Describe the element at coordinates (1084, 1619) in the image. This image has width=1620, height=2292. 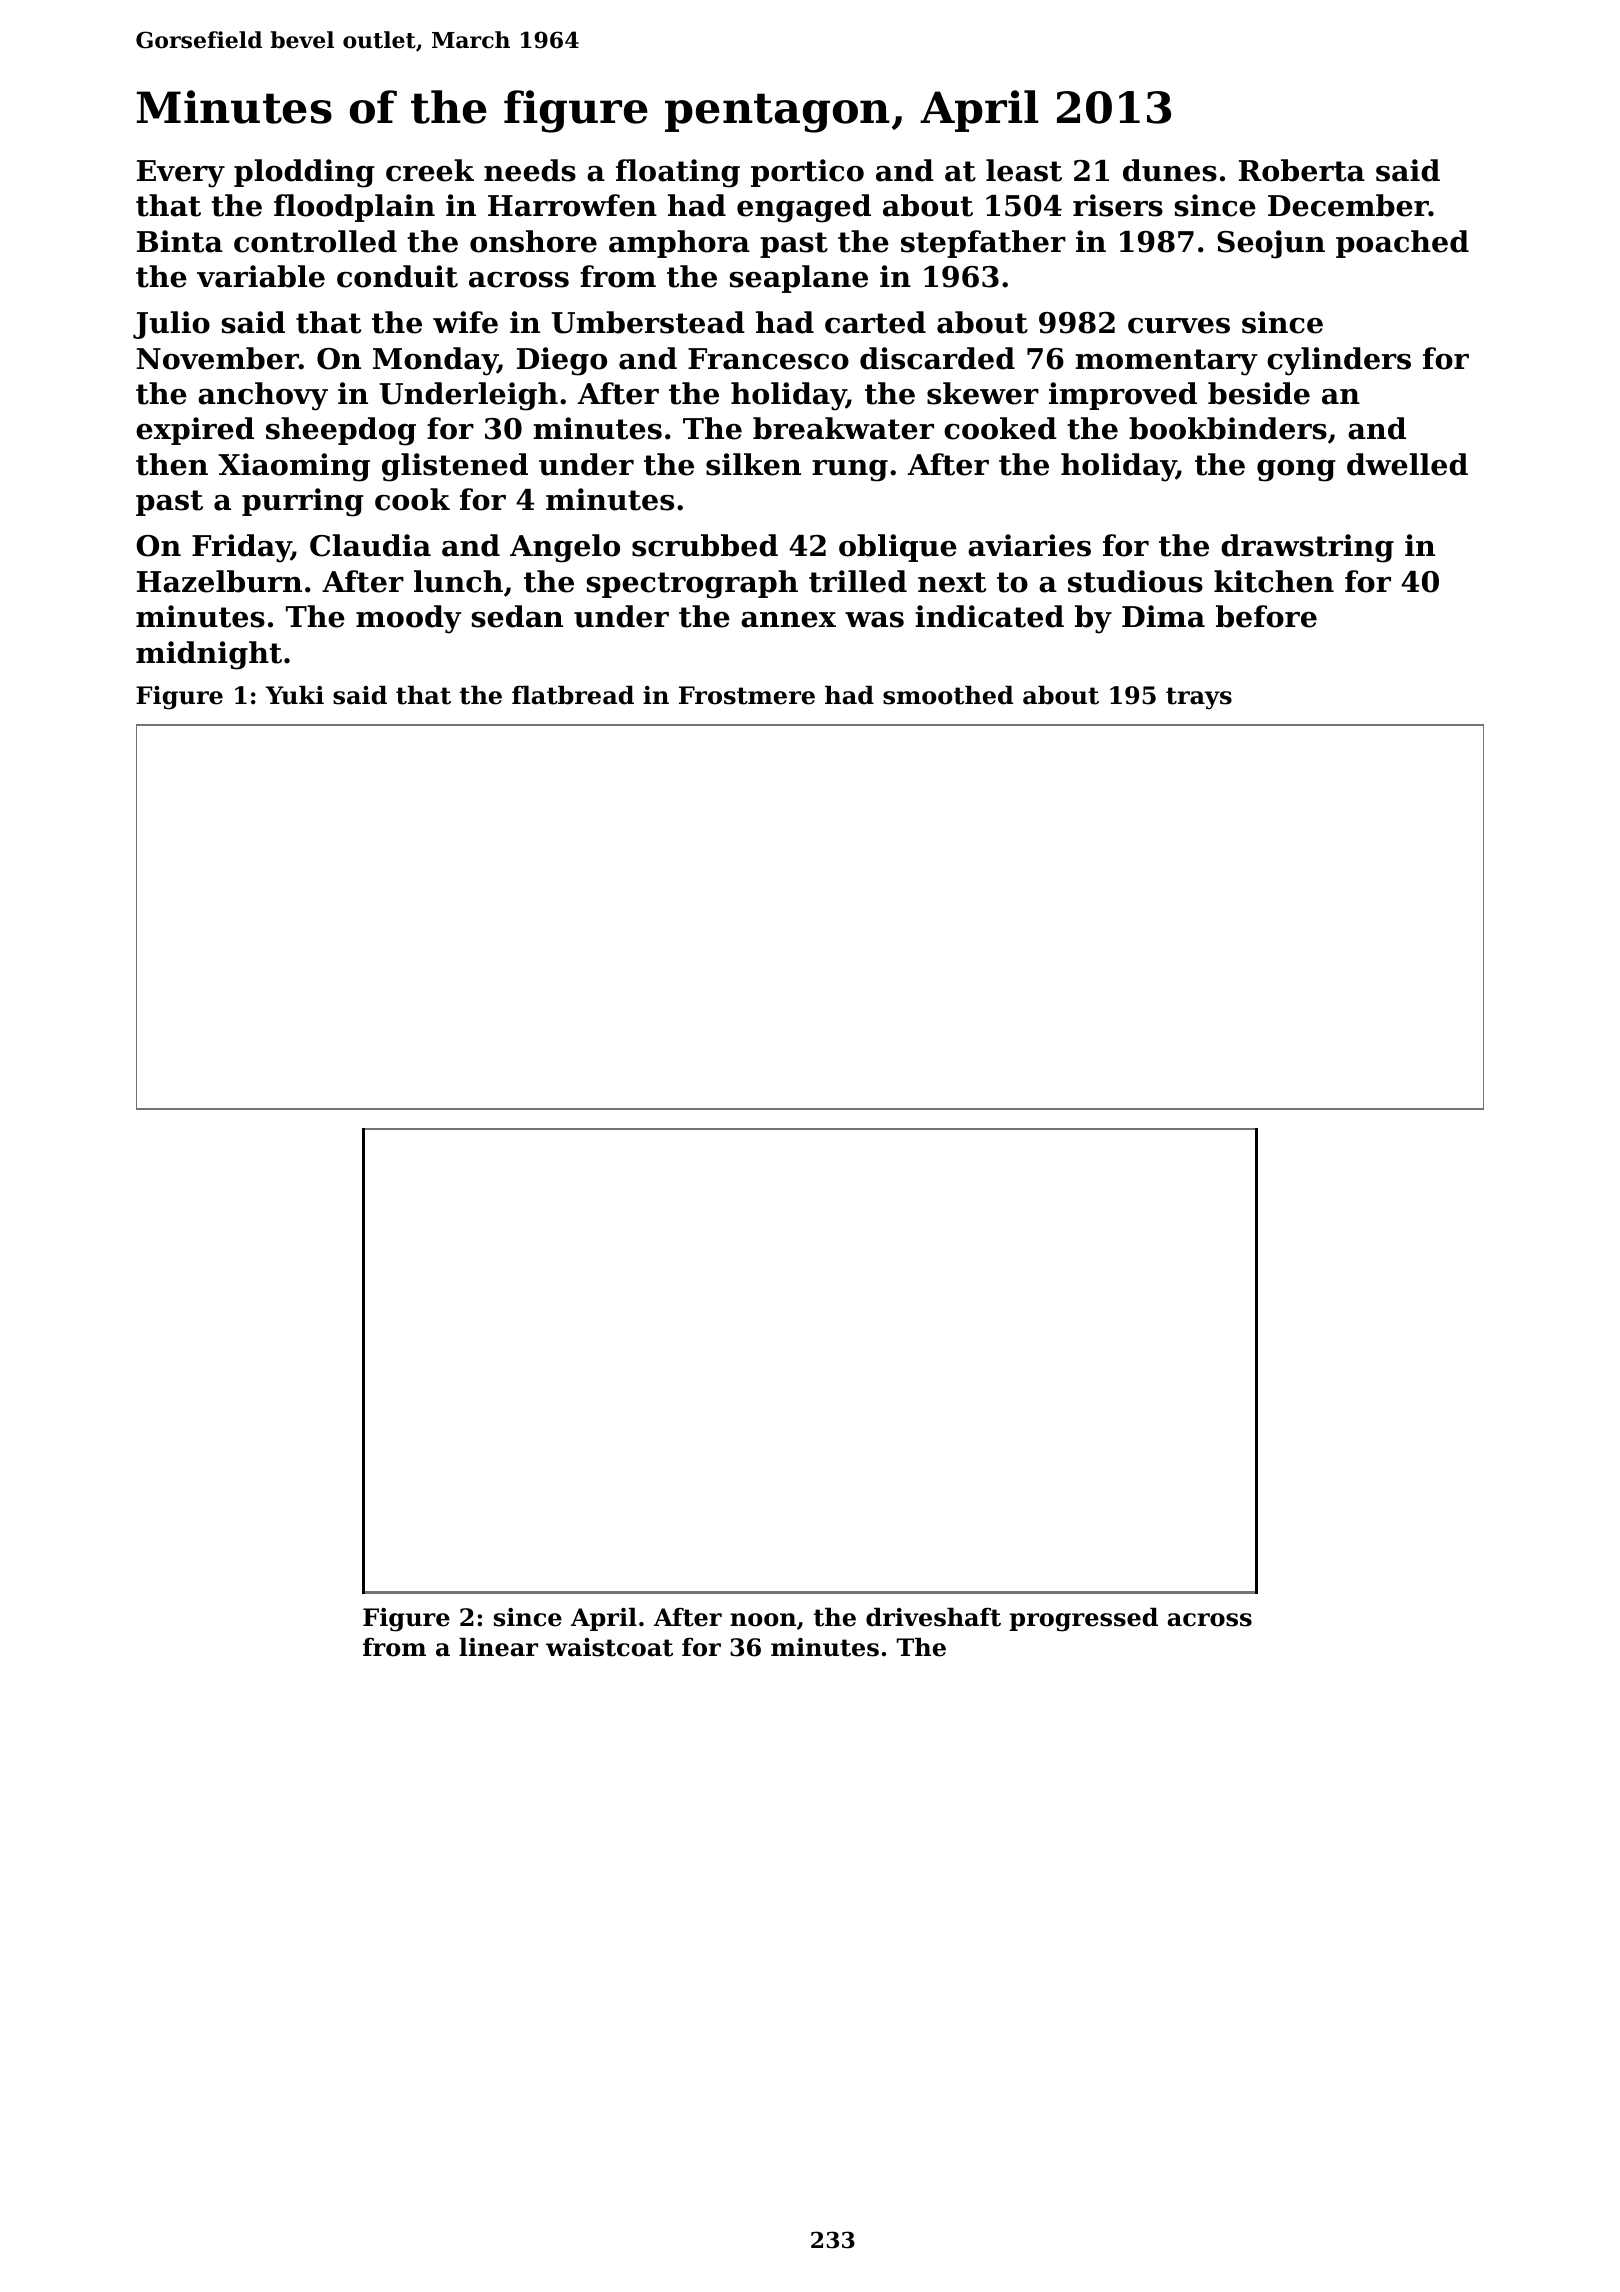
I see `progressed` at that location.
